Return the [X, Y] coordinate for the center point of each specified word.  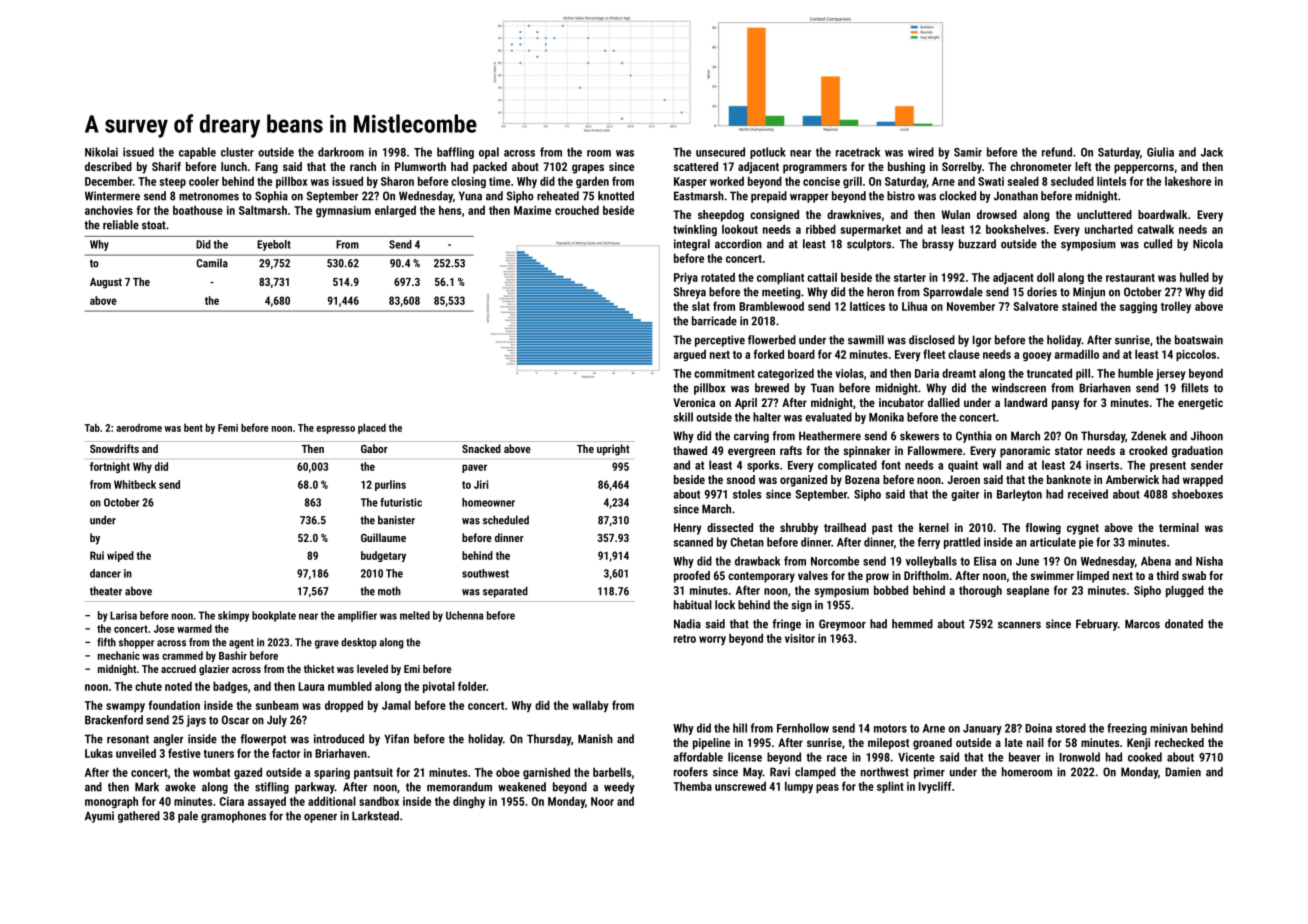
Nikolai [101, 152]
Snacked [481, 448]
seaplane [1028, 591]
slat [701, 306]
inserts [1102, 465]
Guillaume [383, 537]
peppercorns [1144, 169]
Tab [92, 427]
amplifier [357, 616]
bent [193, 428]
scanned [693, 542]
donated [1184, 624]
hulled [1194, 277]
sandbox [379, 801]
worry [712, 641]
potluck [768, 153]
